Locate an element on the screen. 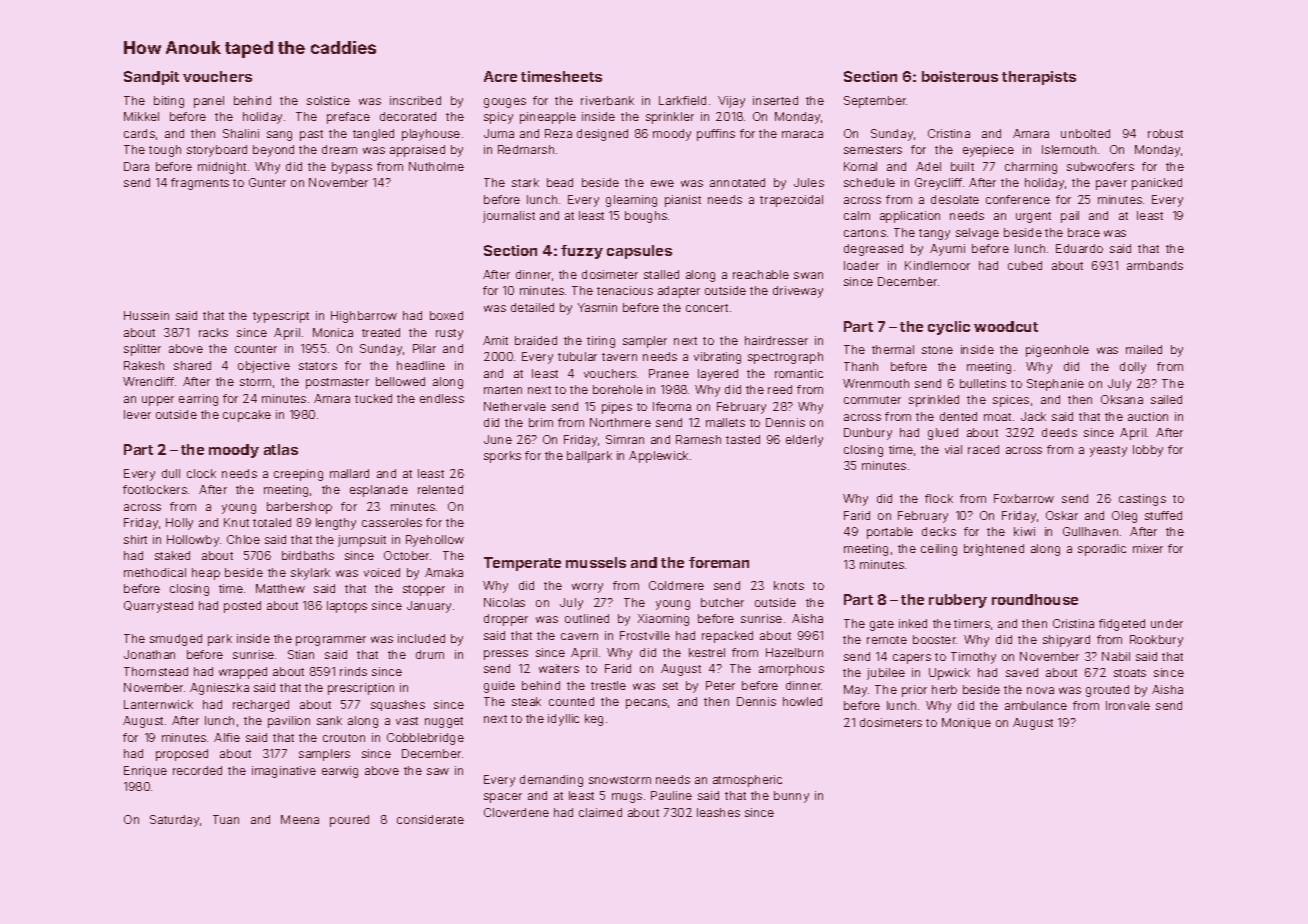 The width and height of the screenshot is (1308, 924). driveway is located at coordinates (798, 292).
